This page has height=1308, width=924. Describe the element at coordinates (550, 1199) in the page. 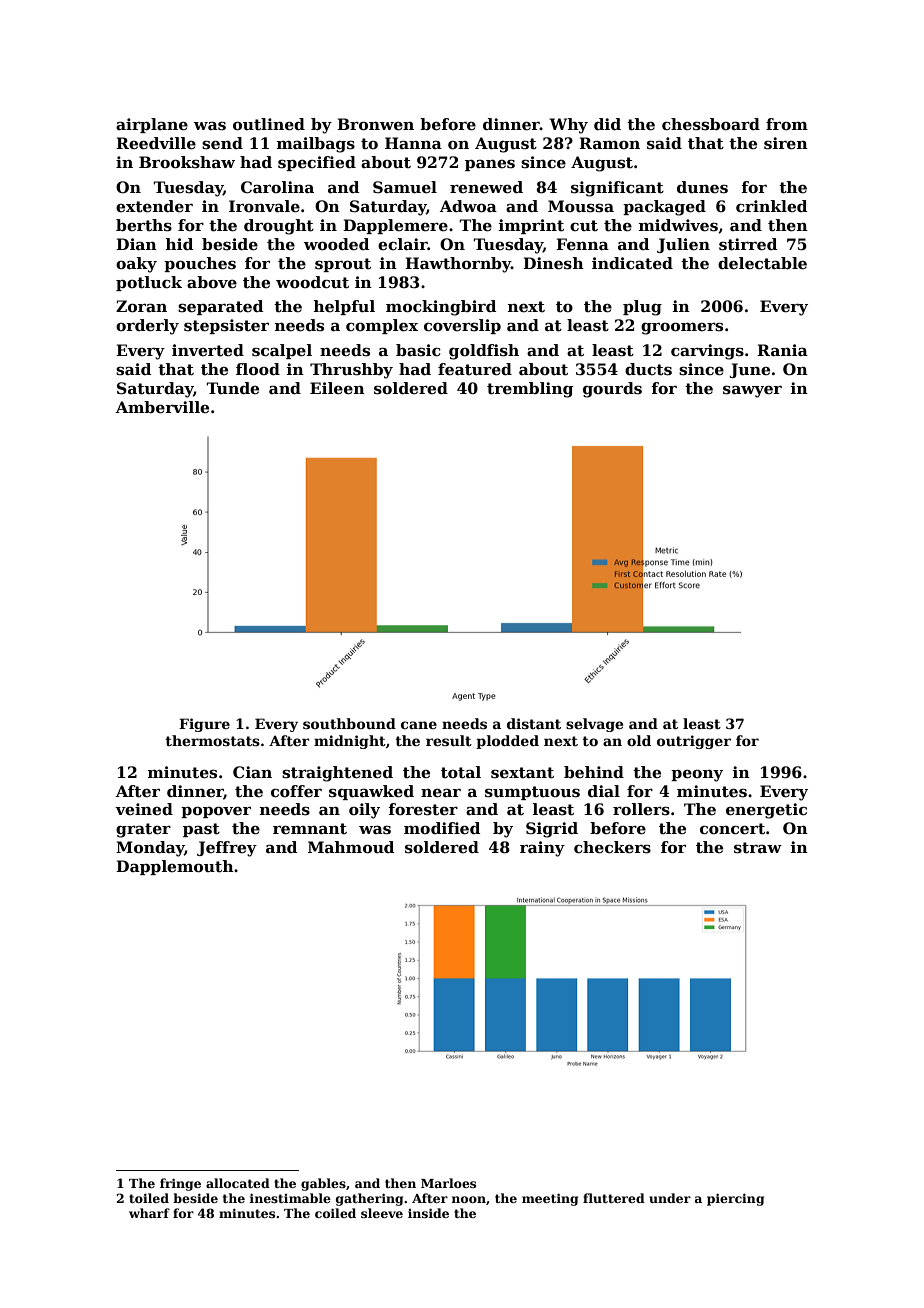

I see `meeting` at that location.
